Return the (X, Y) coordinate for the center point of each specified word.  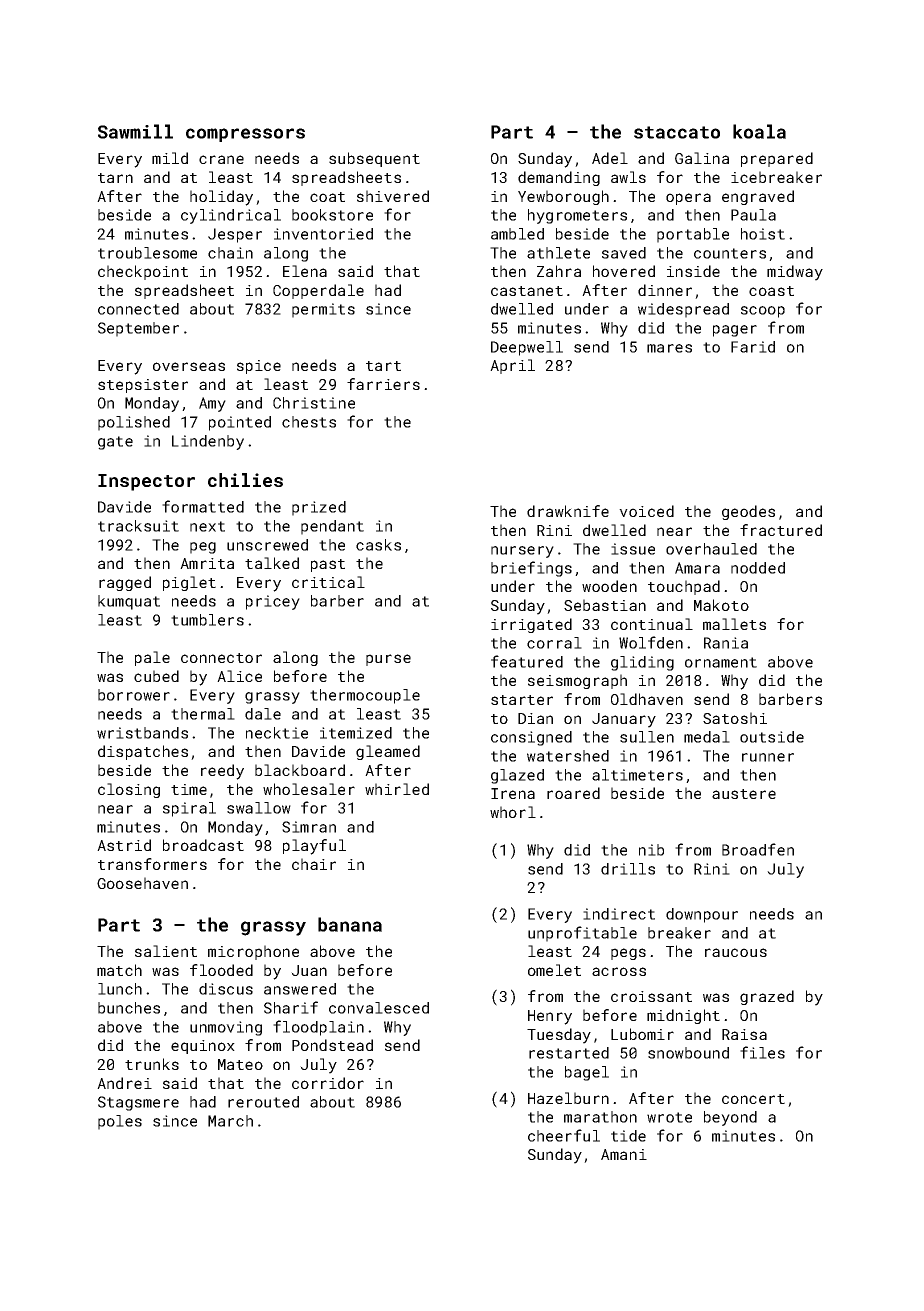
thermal (203, 714)
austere (744, 794)
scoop (763, 312)
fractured (781, 530)
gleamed (388, 752)
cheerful (564, 1135)
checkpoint (143, 272)
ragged (125, 583)
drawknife (568, 511)
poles (120, 1122)
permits (323, 310)
